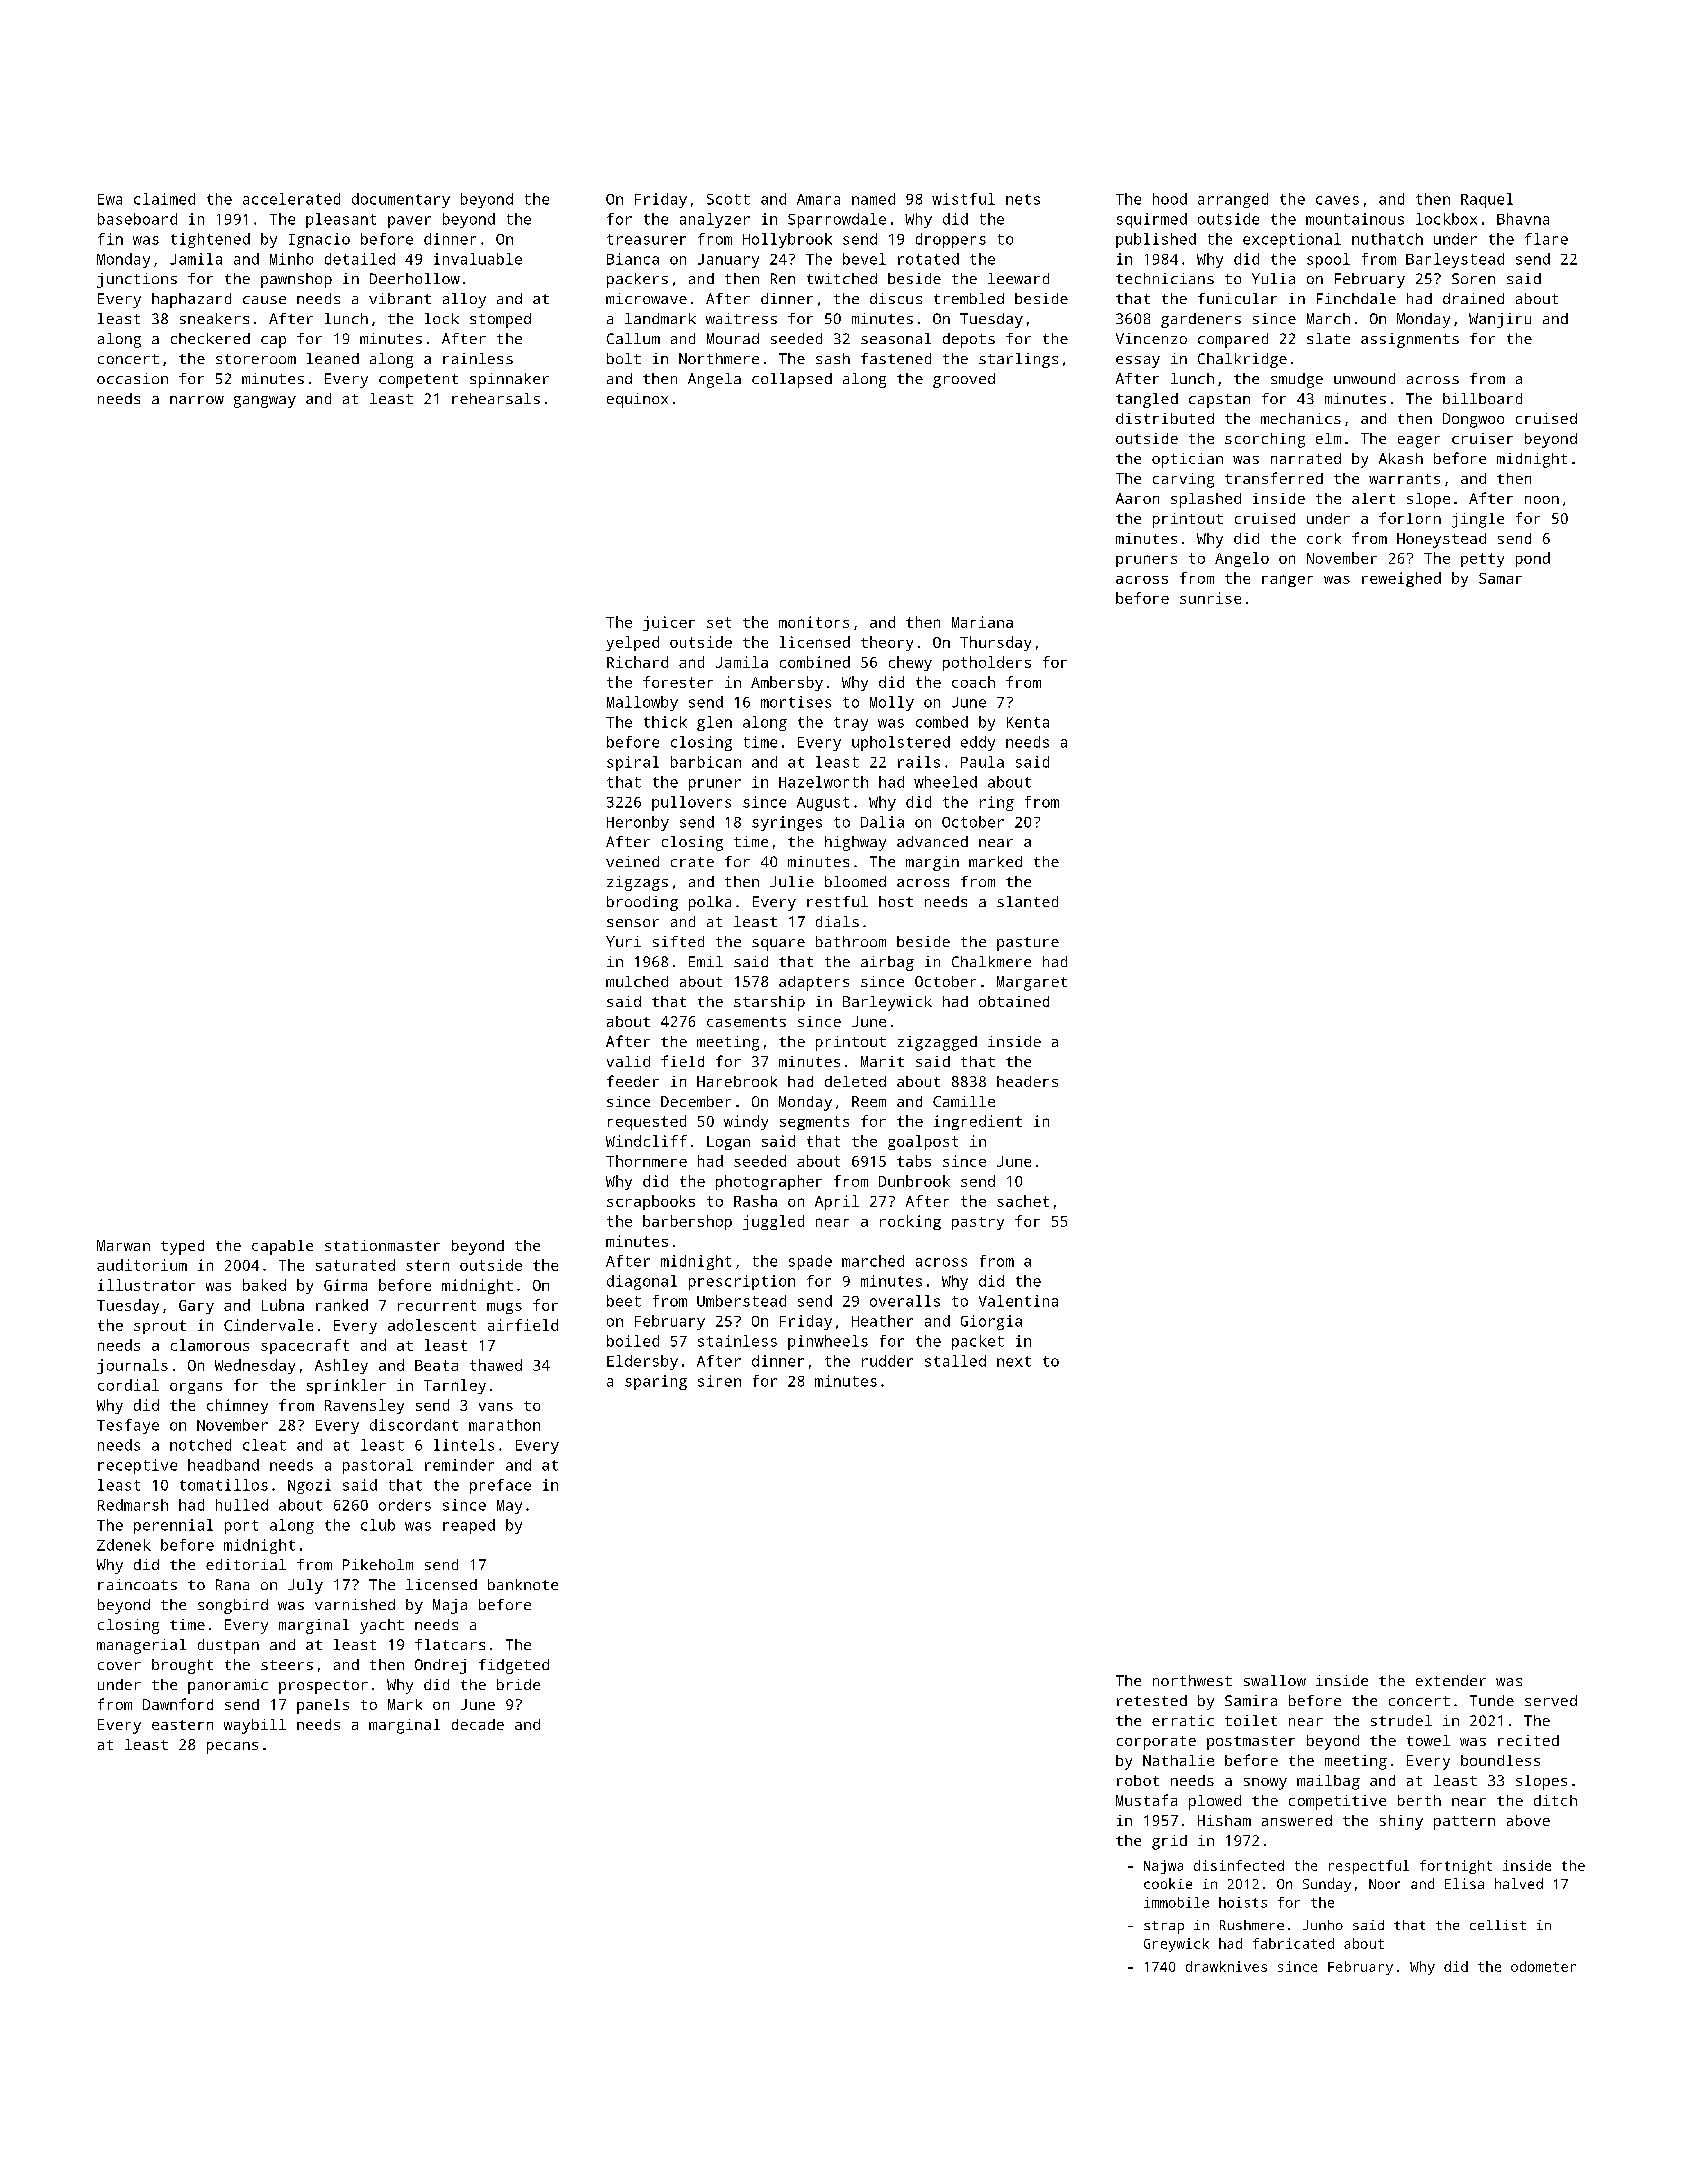 The height and width of the screenshot is (2178, 1683). What do you see at coordinates (518, 1684) in the screenshot?
I see `bride` at bounding box center [518, 1684].
